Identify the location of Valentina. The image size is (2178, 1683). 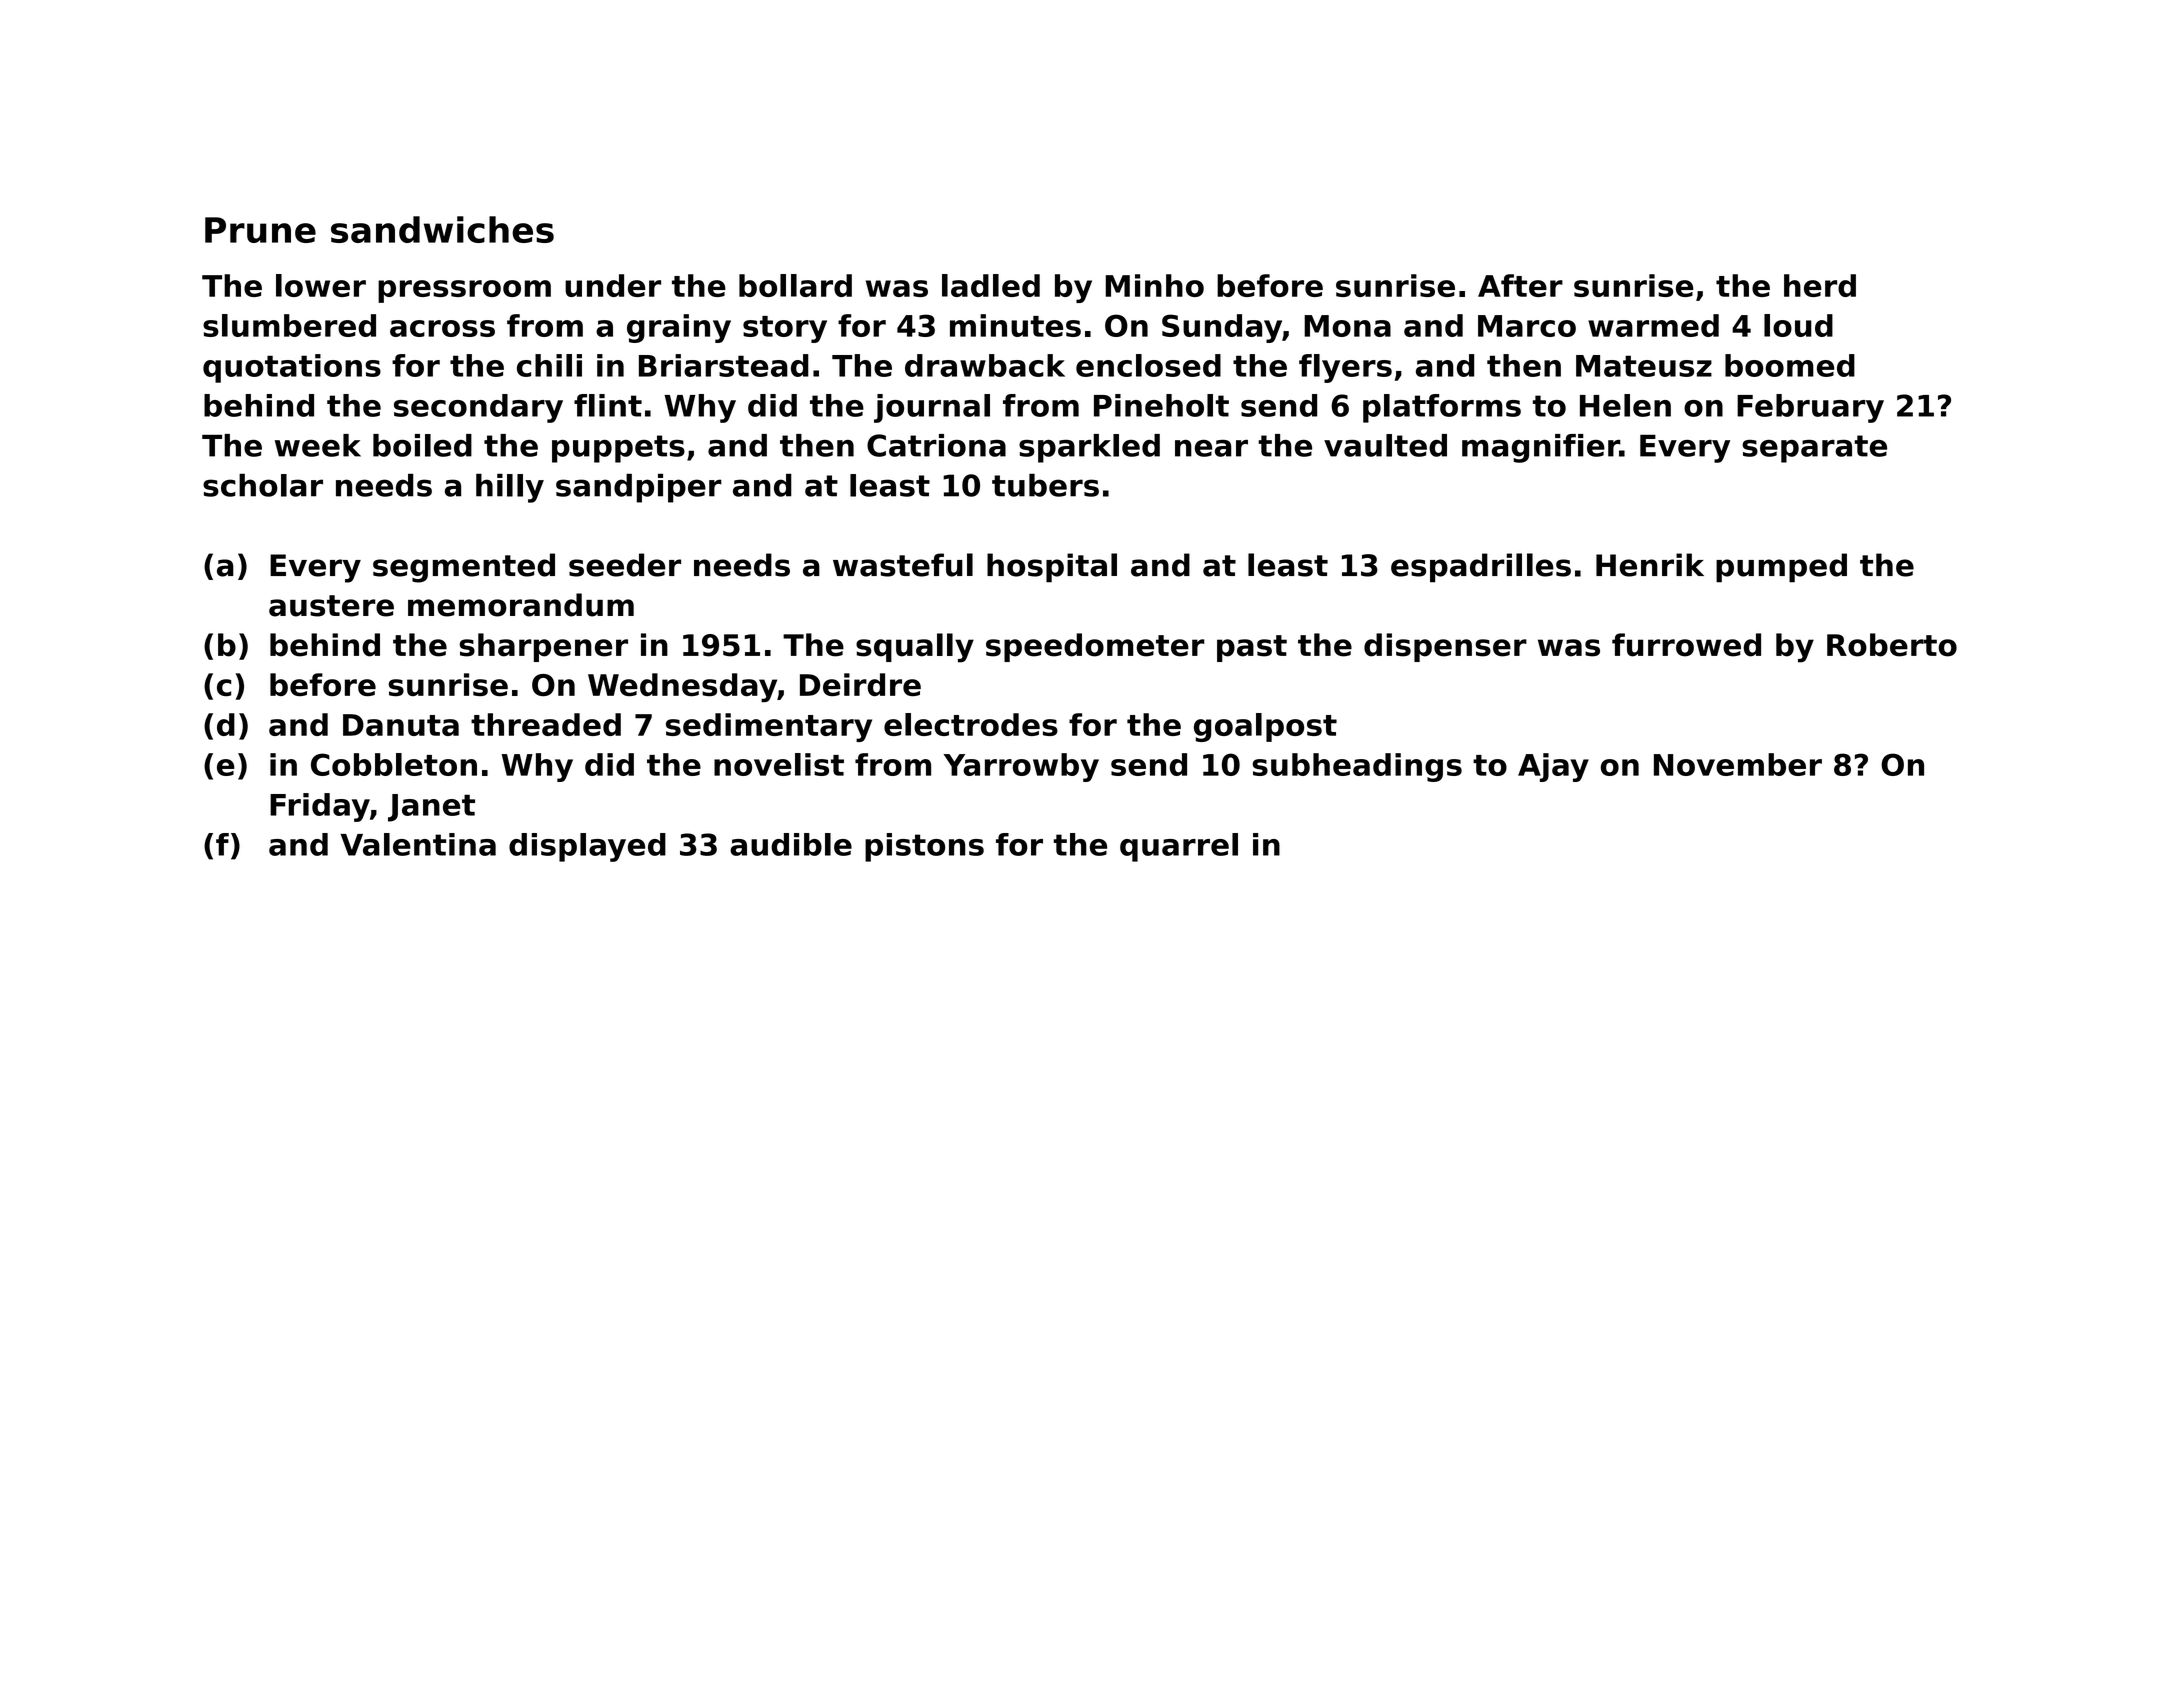
(418, 844).
